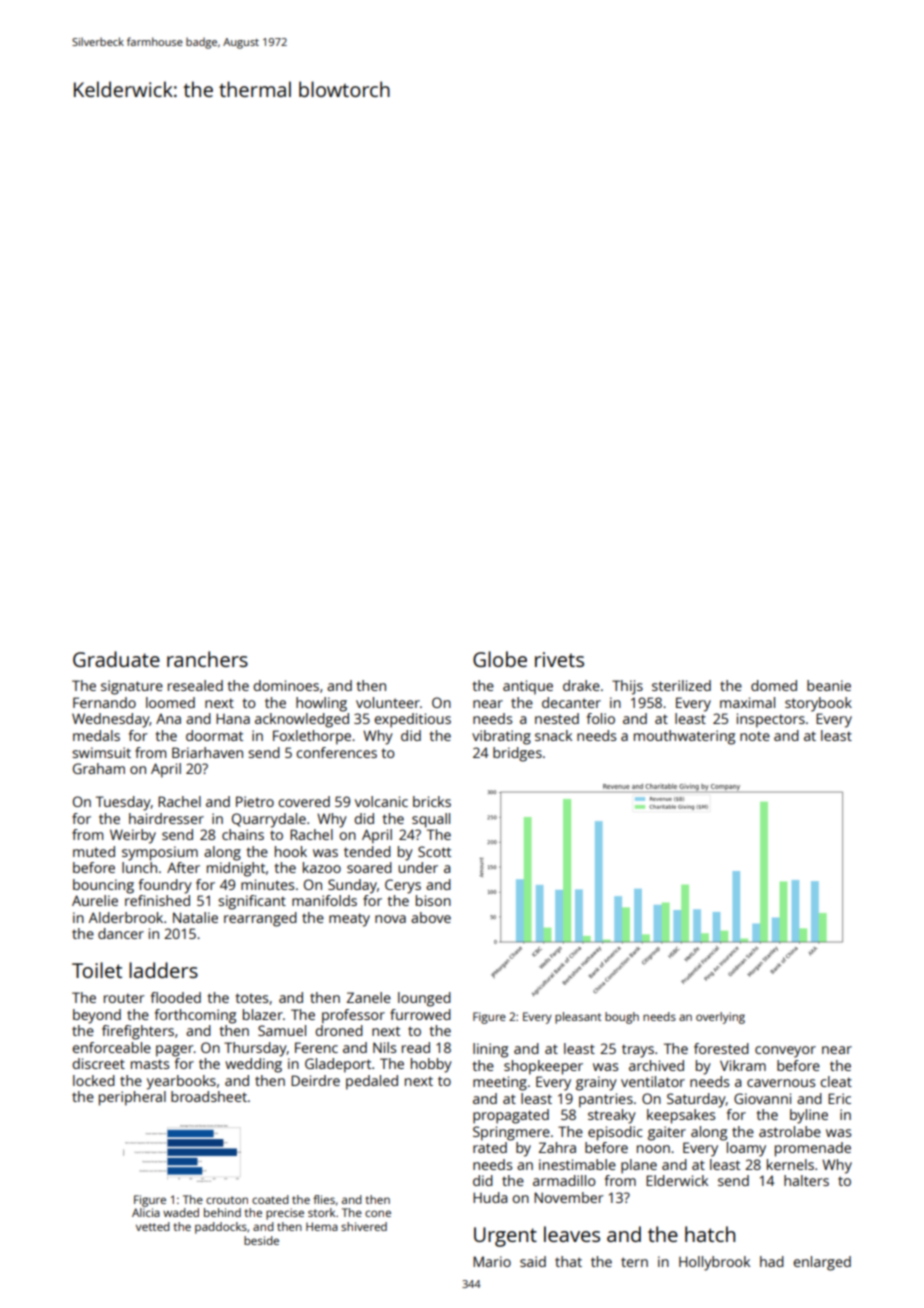 This screenshot has width=924, height=1308. What do you see at coordinates (517, 754) in the screenshot?
I see `bridges` at bounding box center [517, 754].
